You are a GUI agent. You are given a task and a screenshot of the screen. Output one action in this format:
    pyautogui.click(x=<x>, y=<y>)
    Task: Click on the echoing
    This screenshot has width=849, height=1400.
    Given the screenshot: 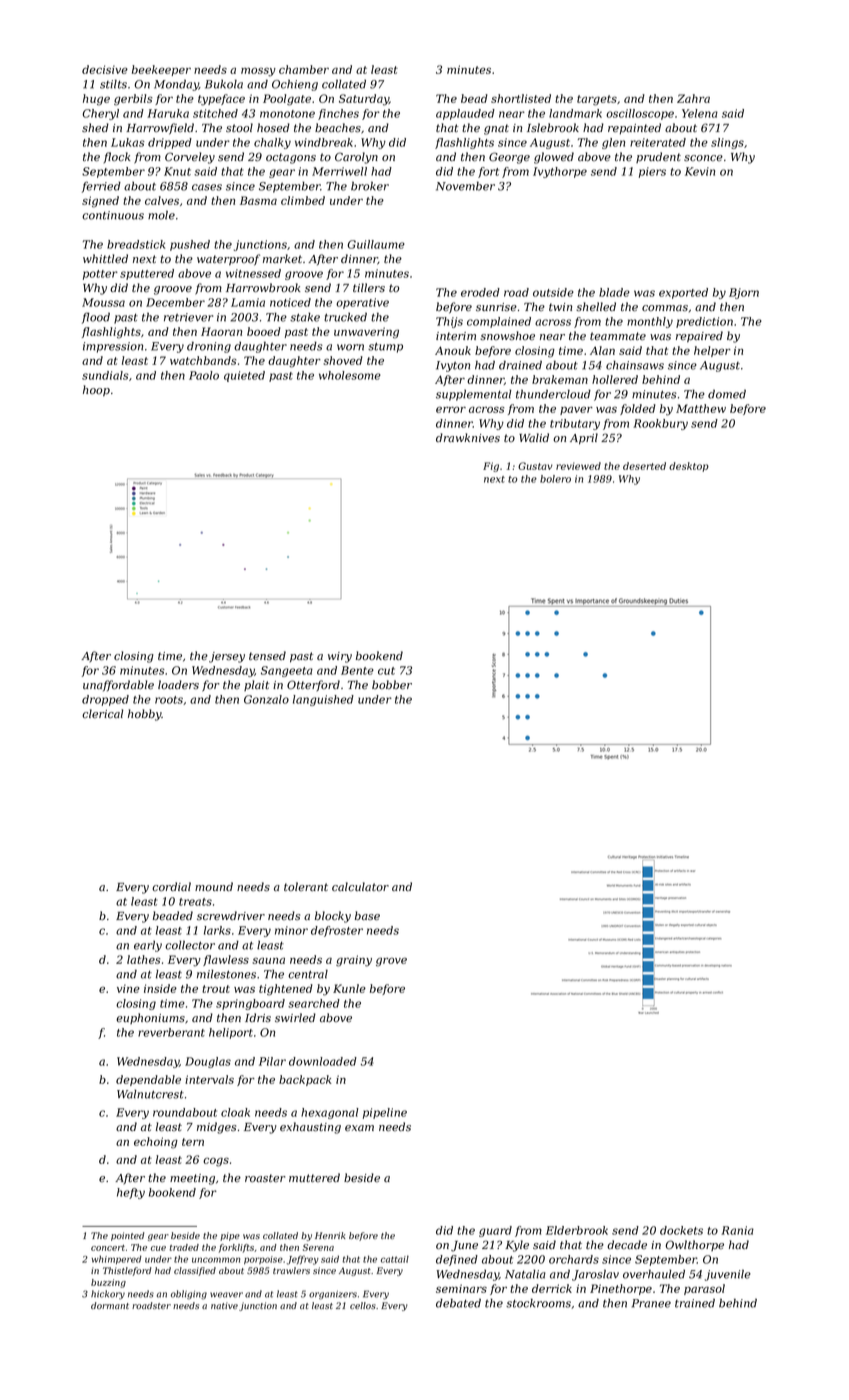 What is the action you would take?
    pyautogui.click(x=156, y=1143)
